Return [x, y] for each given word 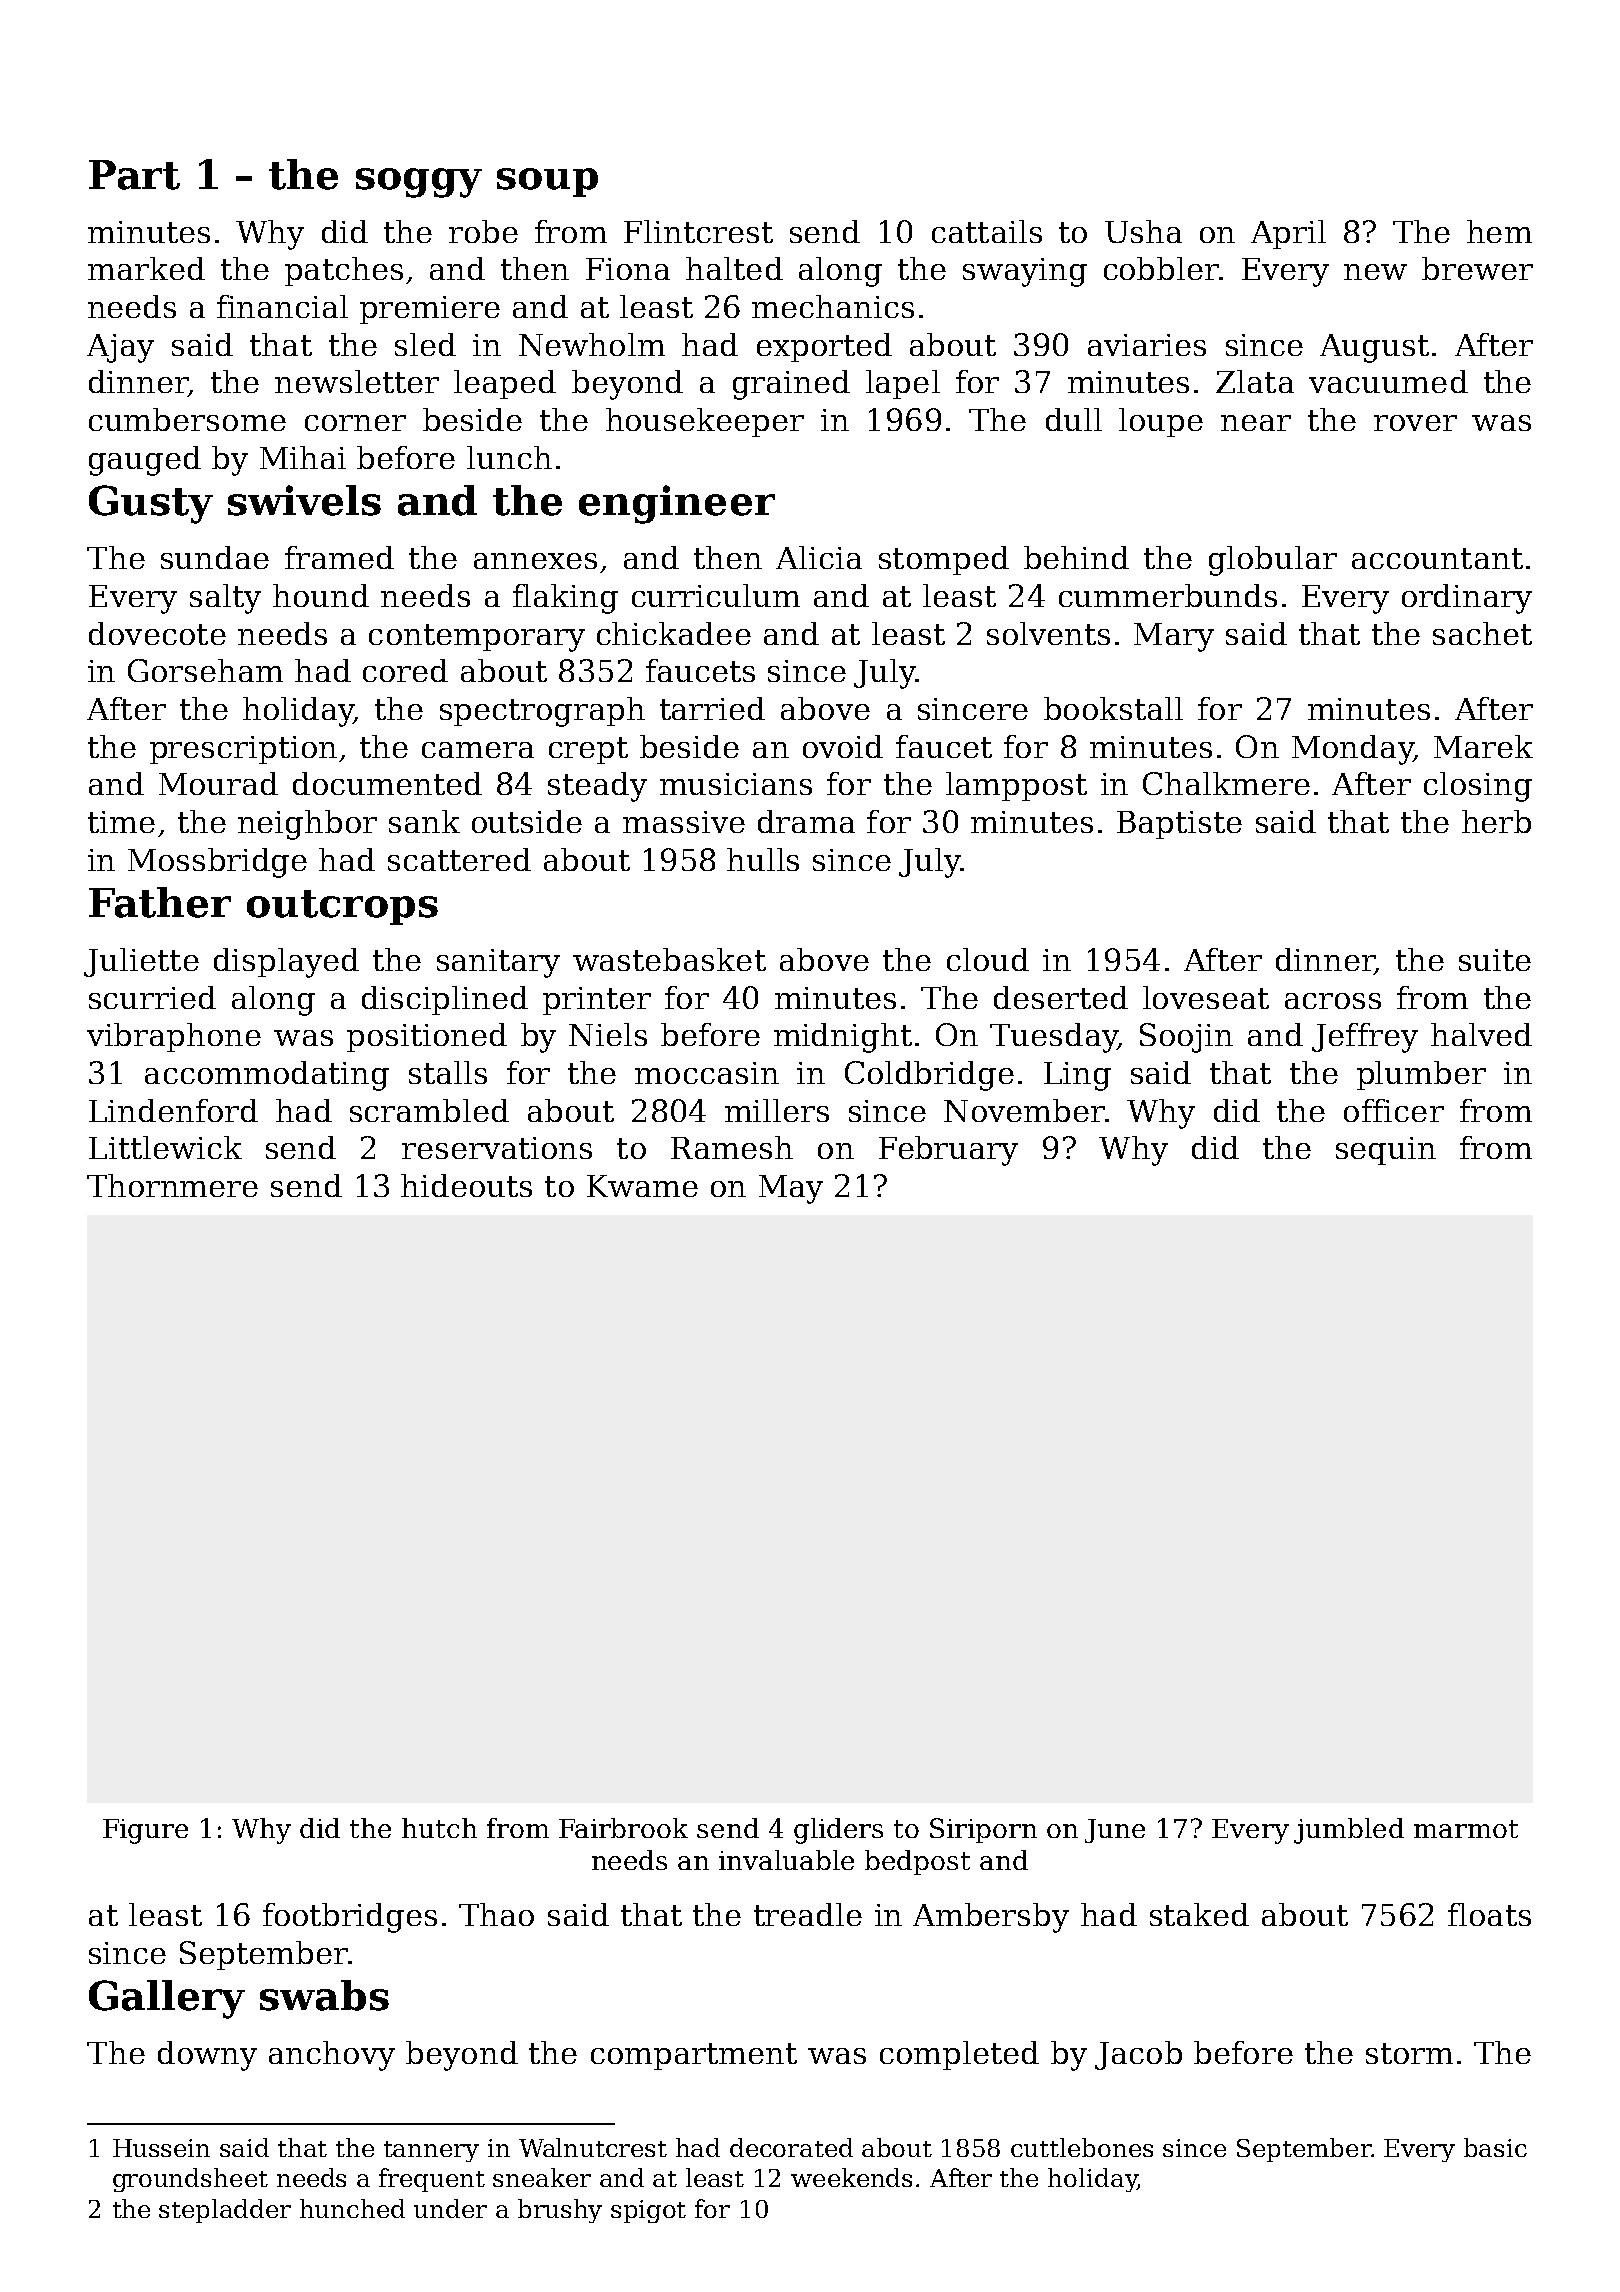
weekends [851, 2177]
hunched [352, 2208]
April [1288, 234]
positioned [427, 1037]
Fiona [628, 269]
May [791, 1189]
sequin [1386, 1151]
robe [483, 231]
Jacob [1138, 2055]
